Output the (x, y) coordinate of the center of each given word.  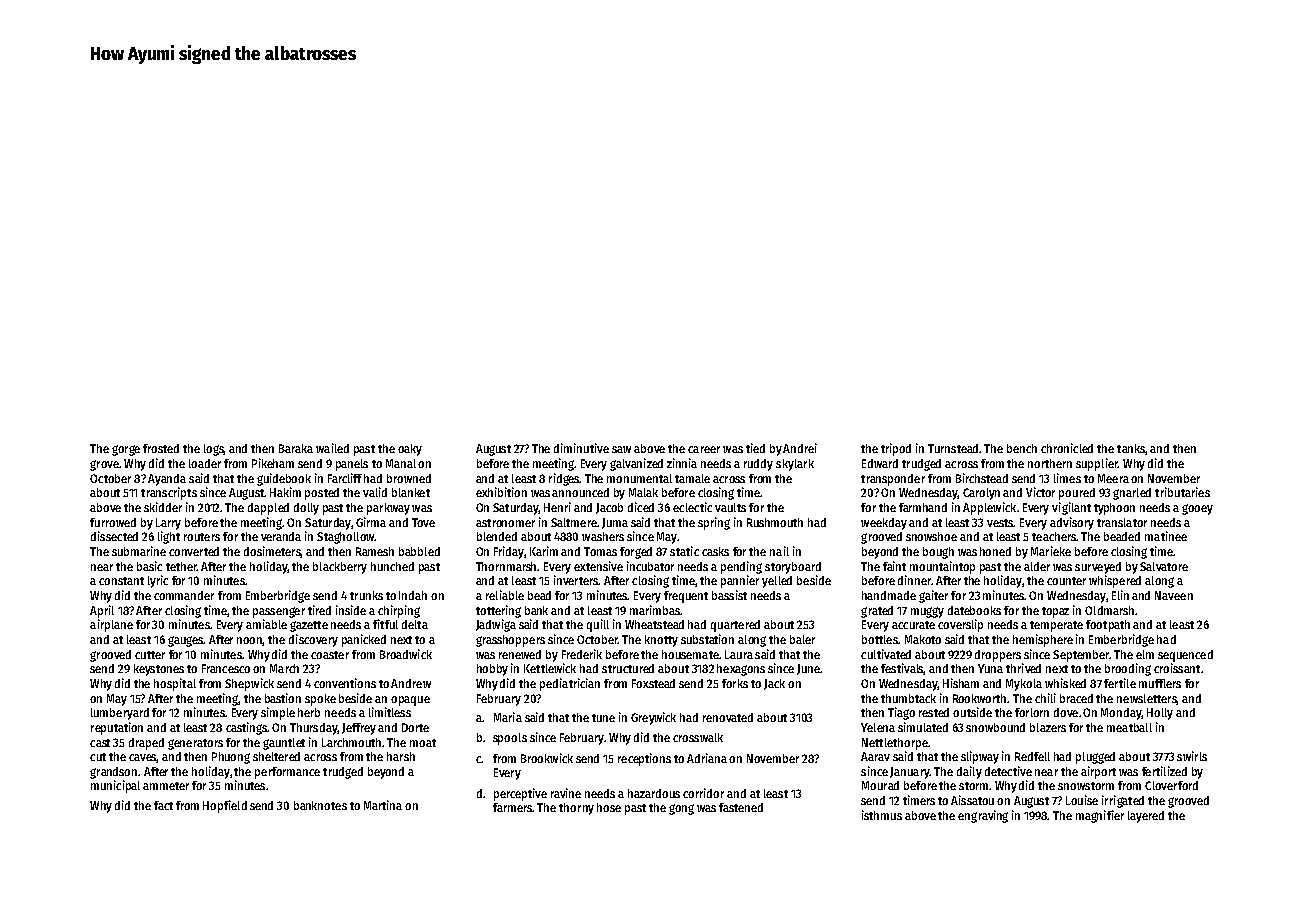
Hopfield (225, 806)
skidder (163, 507)
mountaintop (942, 567)
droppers (998, 656)
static (684, 551)
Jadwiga (496, 625)
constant (121, 581)
